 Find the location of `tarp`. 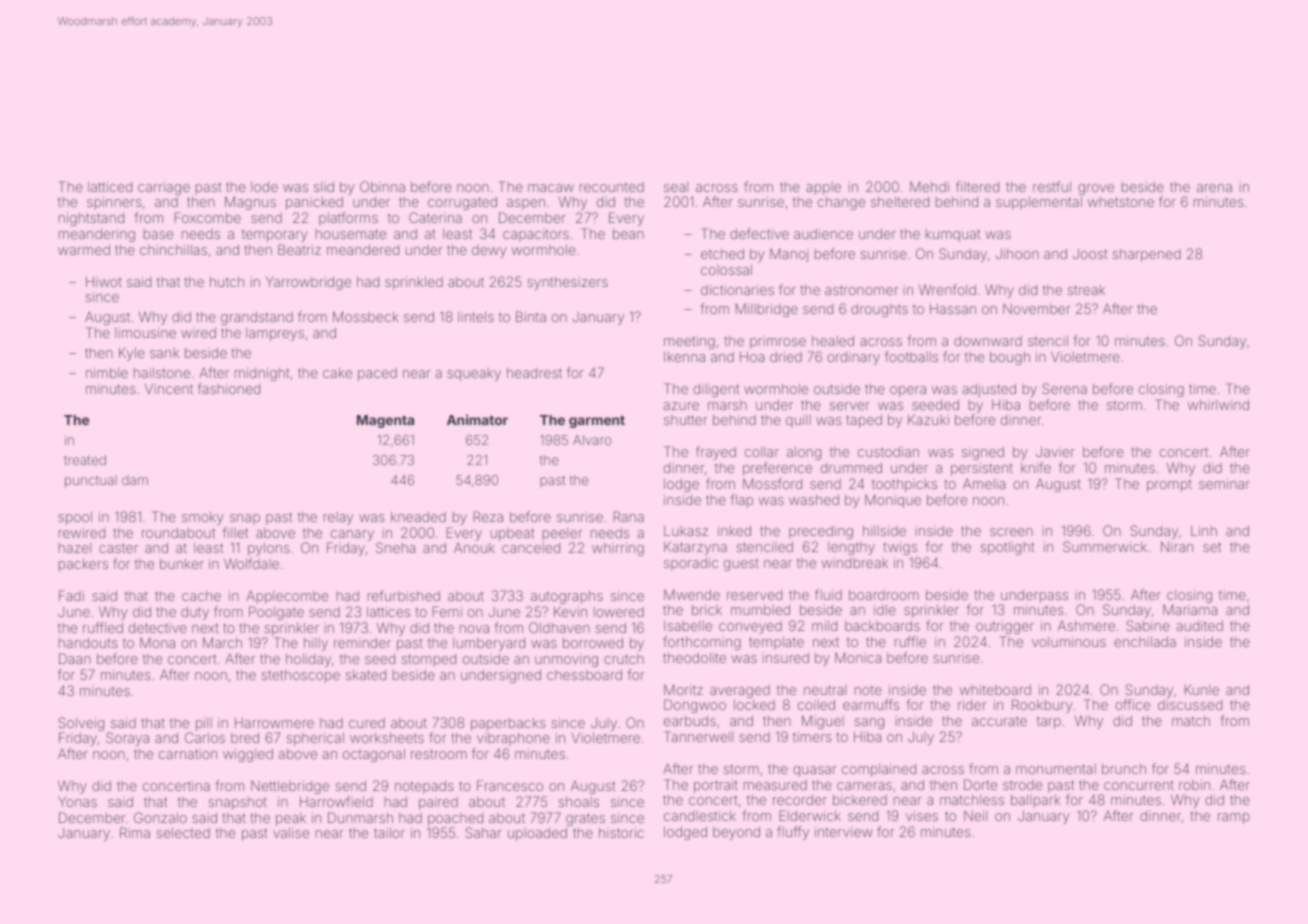

tarp is located at coordinates (1049, 722).
